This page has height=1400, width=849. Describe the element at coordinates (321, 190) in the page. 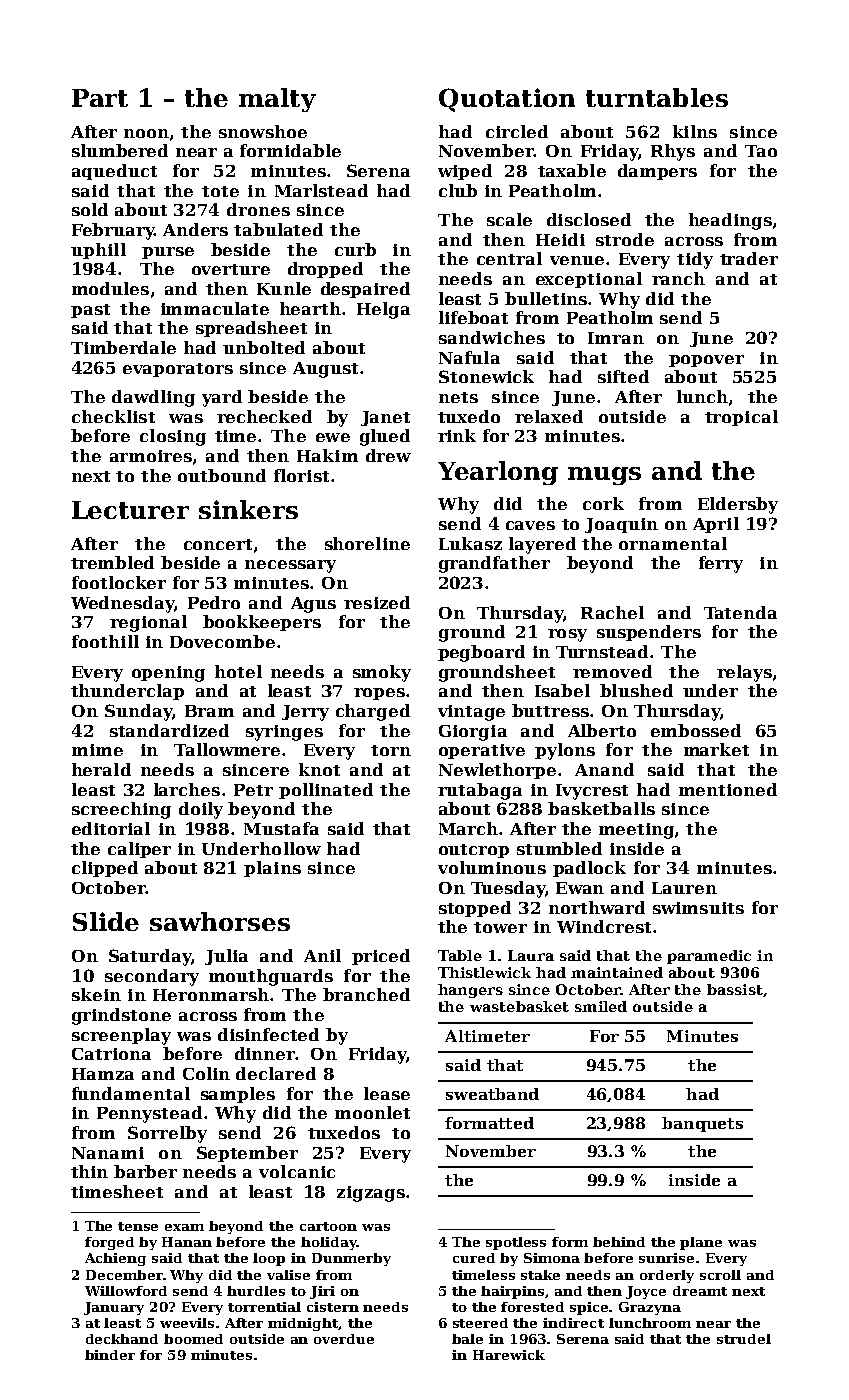

I see `Marlstead` at that location.
